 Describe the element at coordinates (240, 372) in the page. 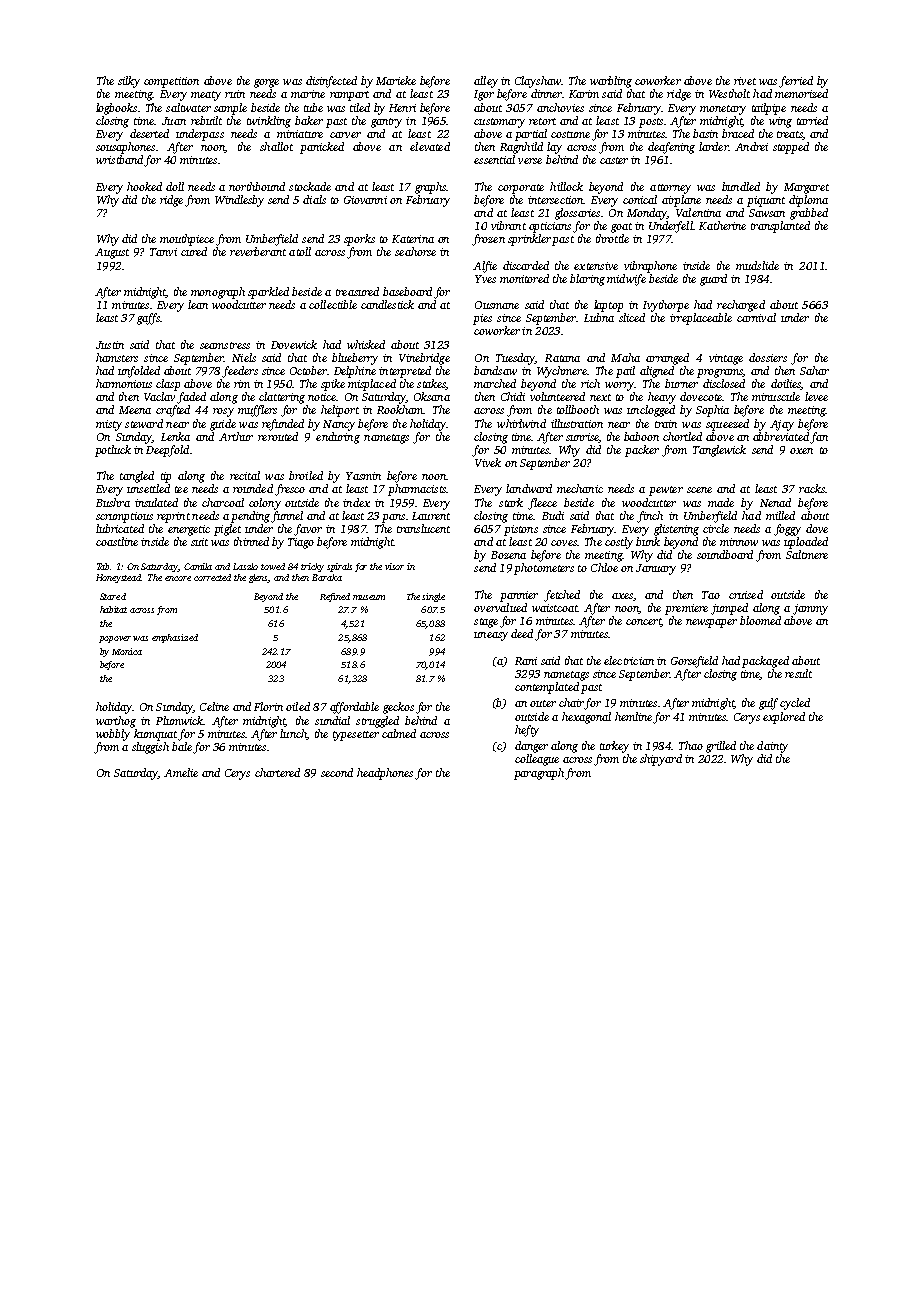

I see `feeders` at that location.
